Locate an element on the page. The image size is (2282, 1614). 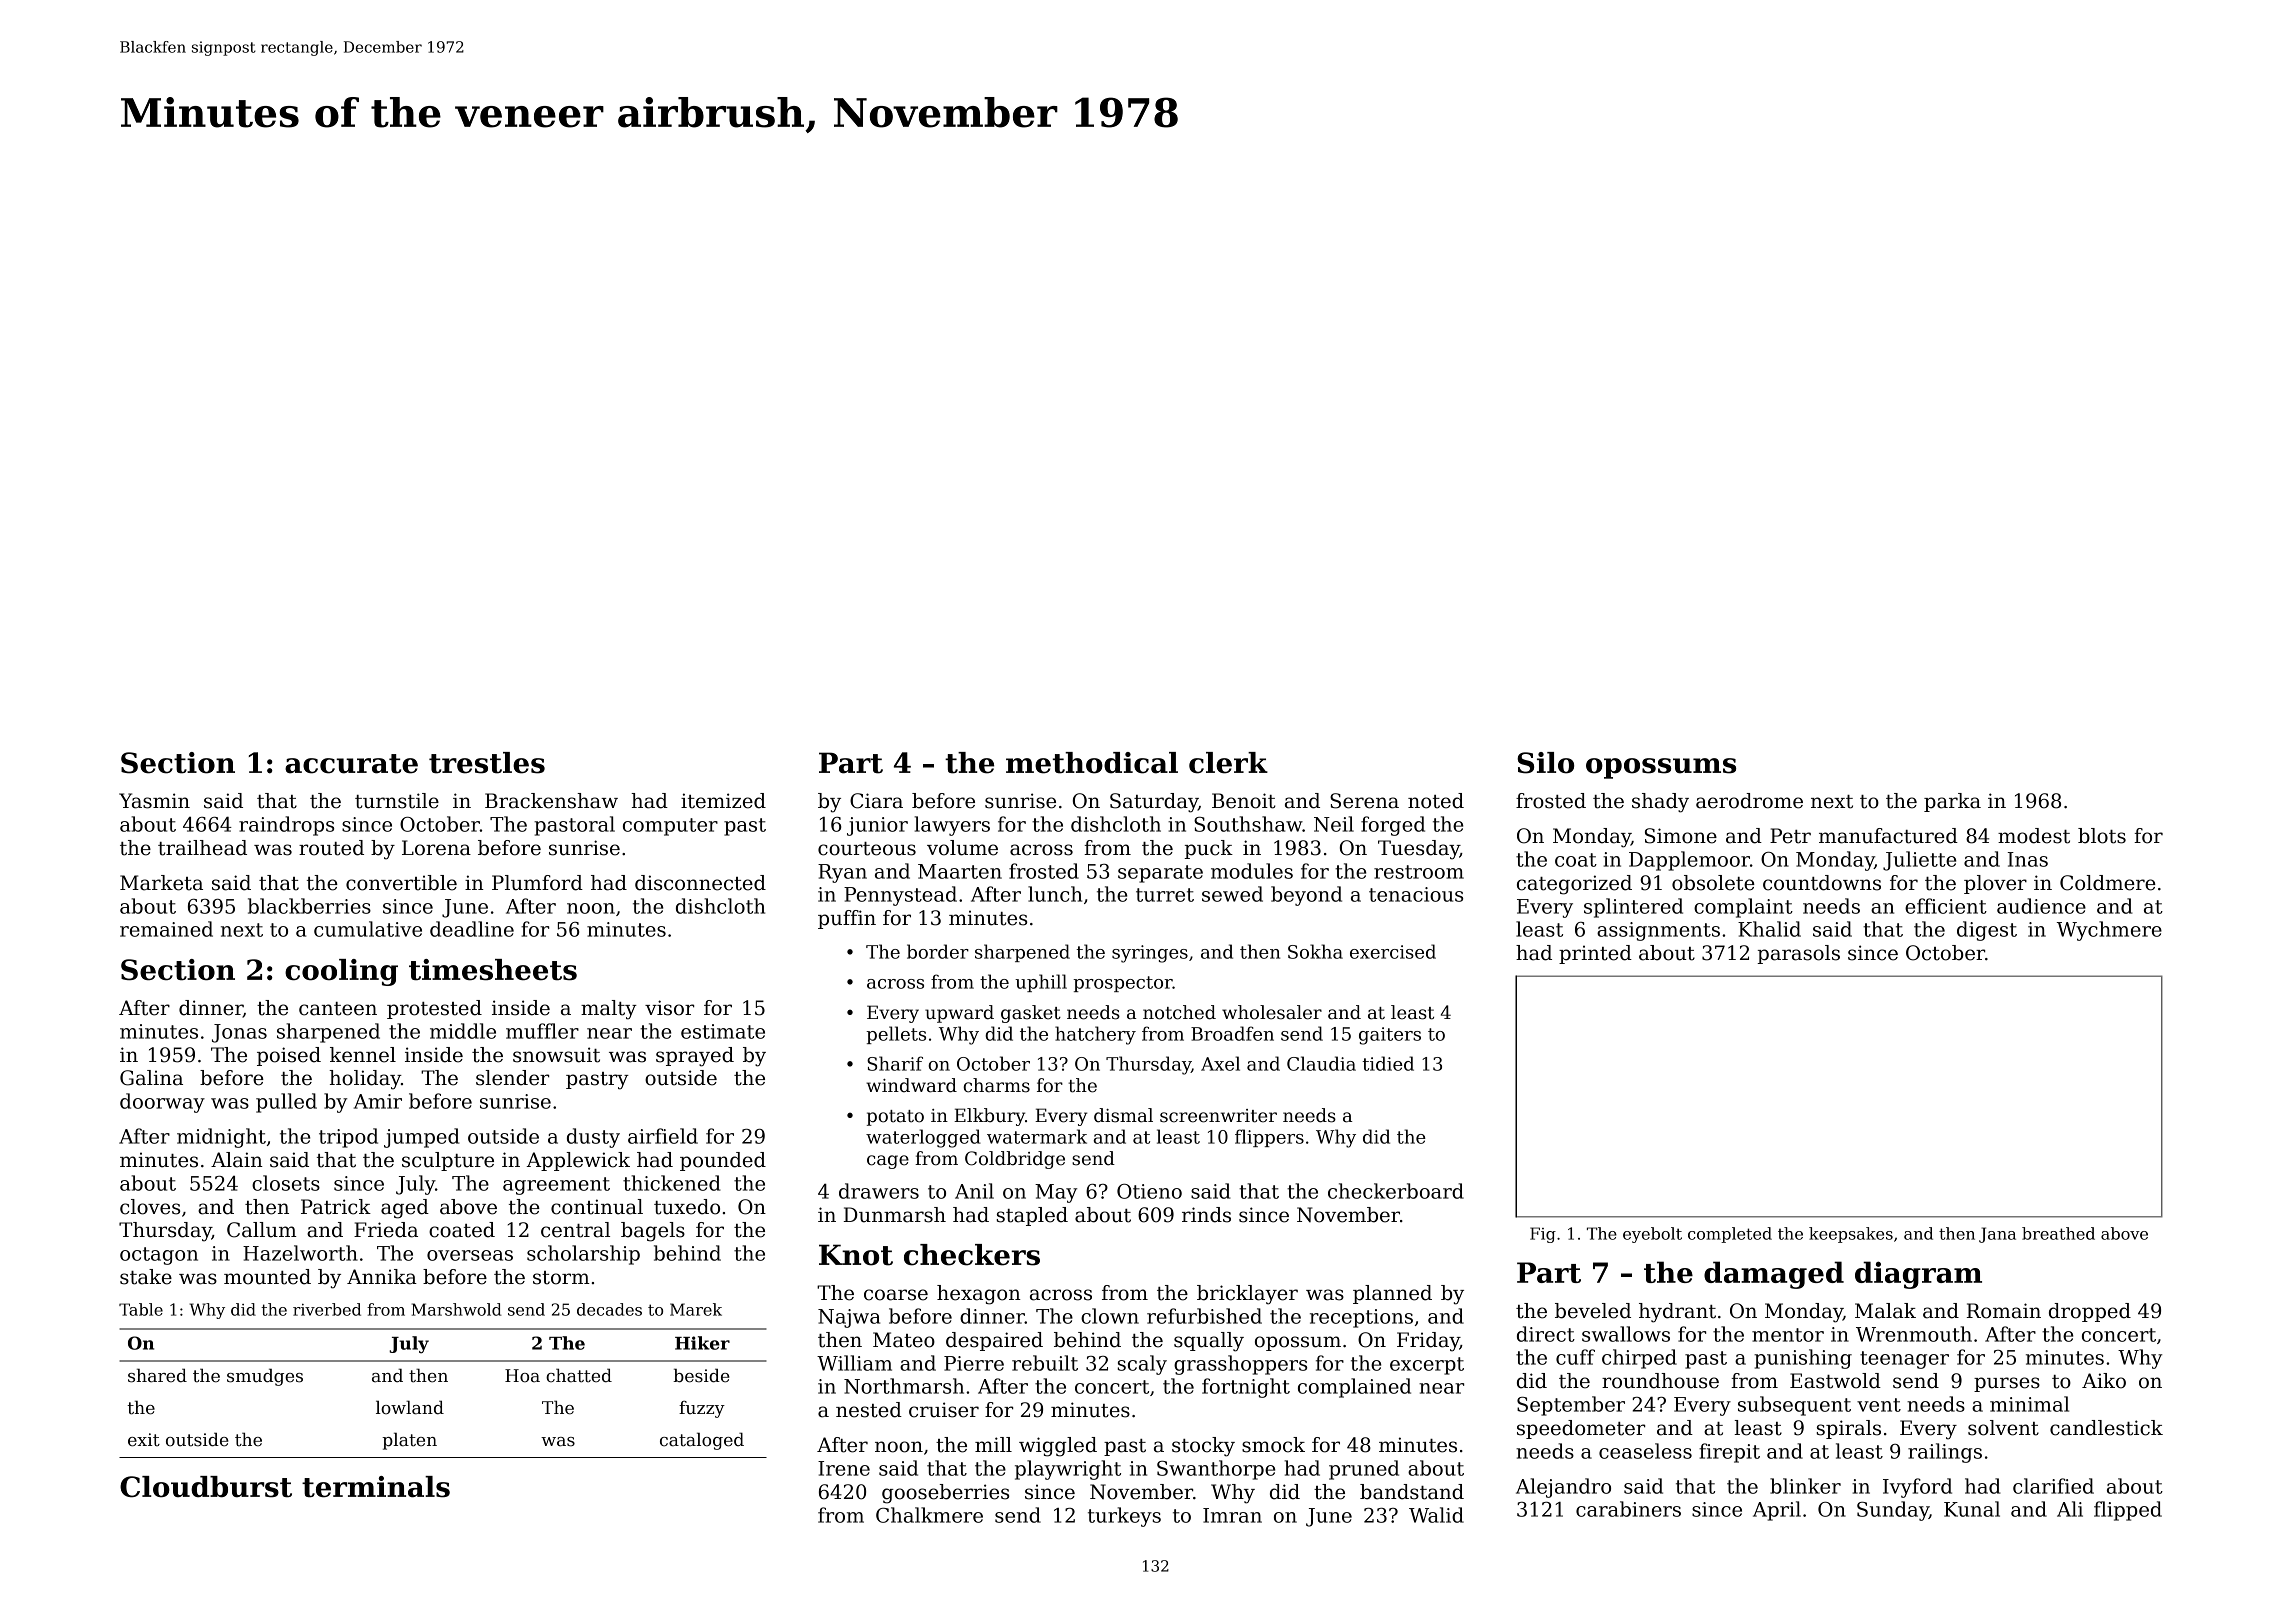
Patrick is located at coordinates (336, 1207).
